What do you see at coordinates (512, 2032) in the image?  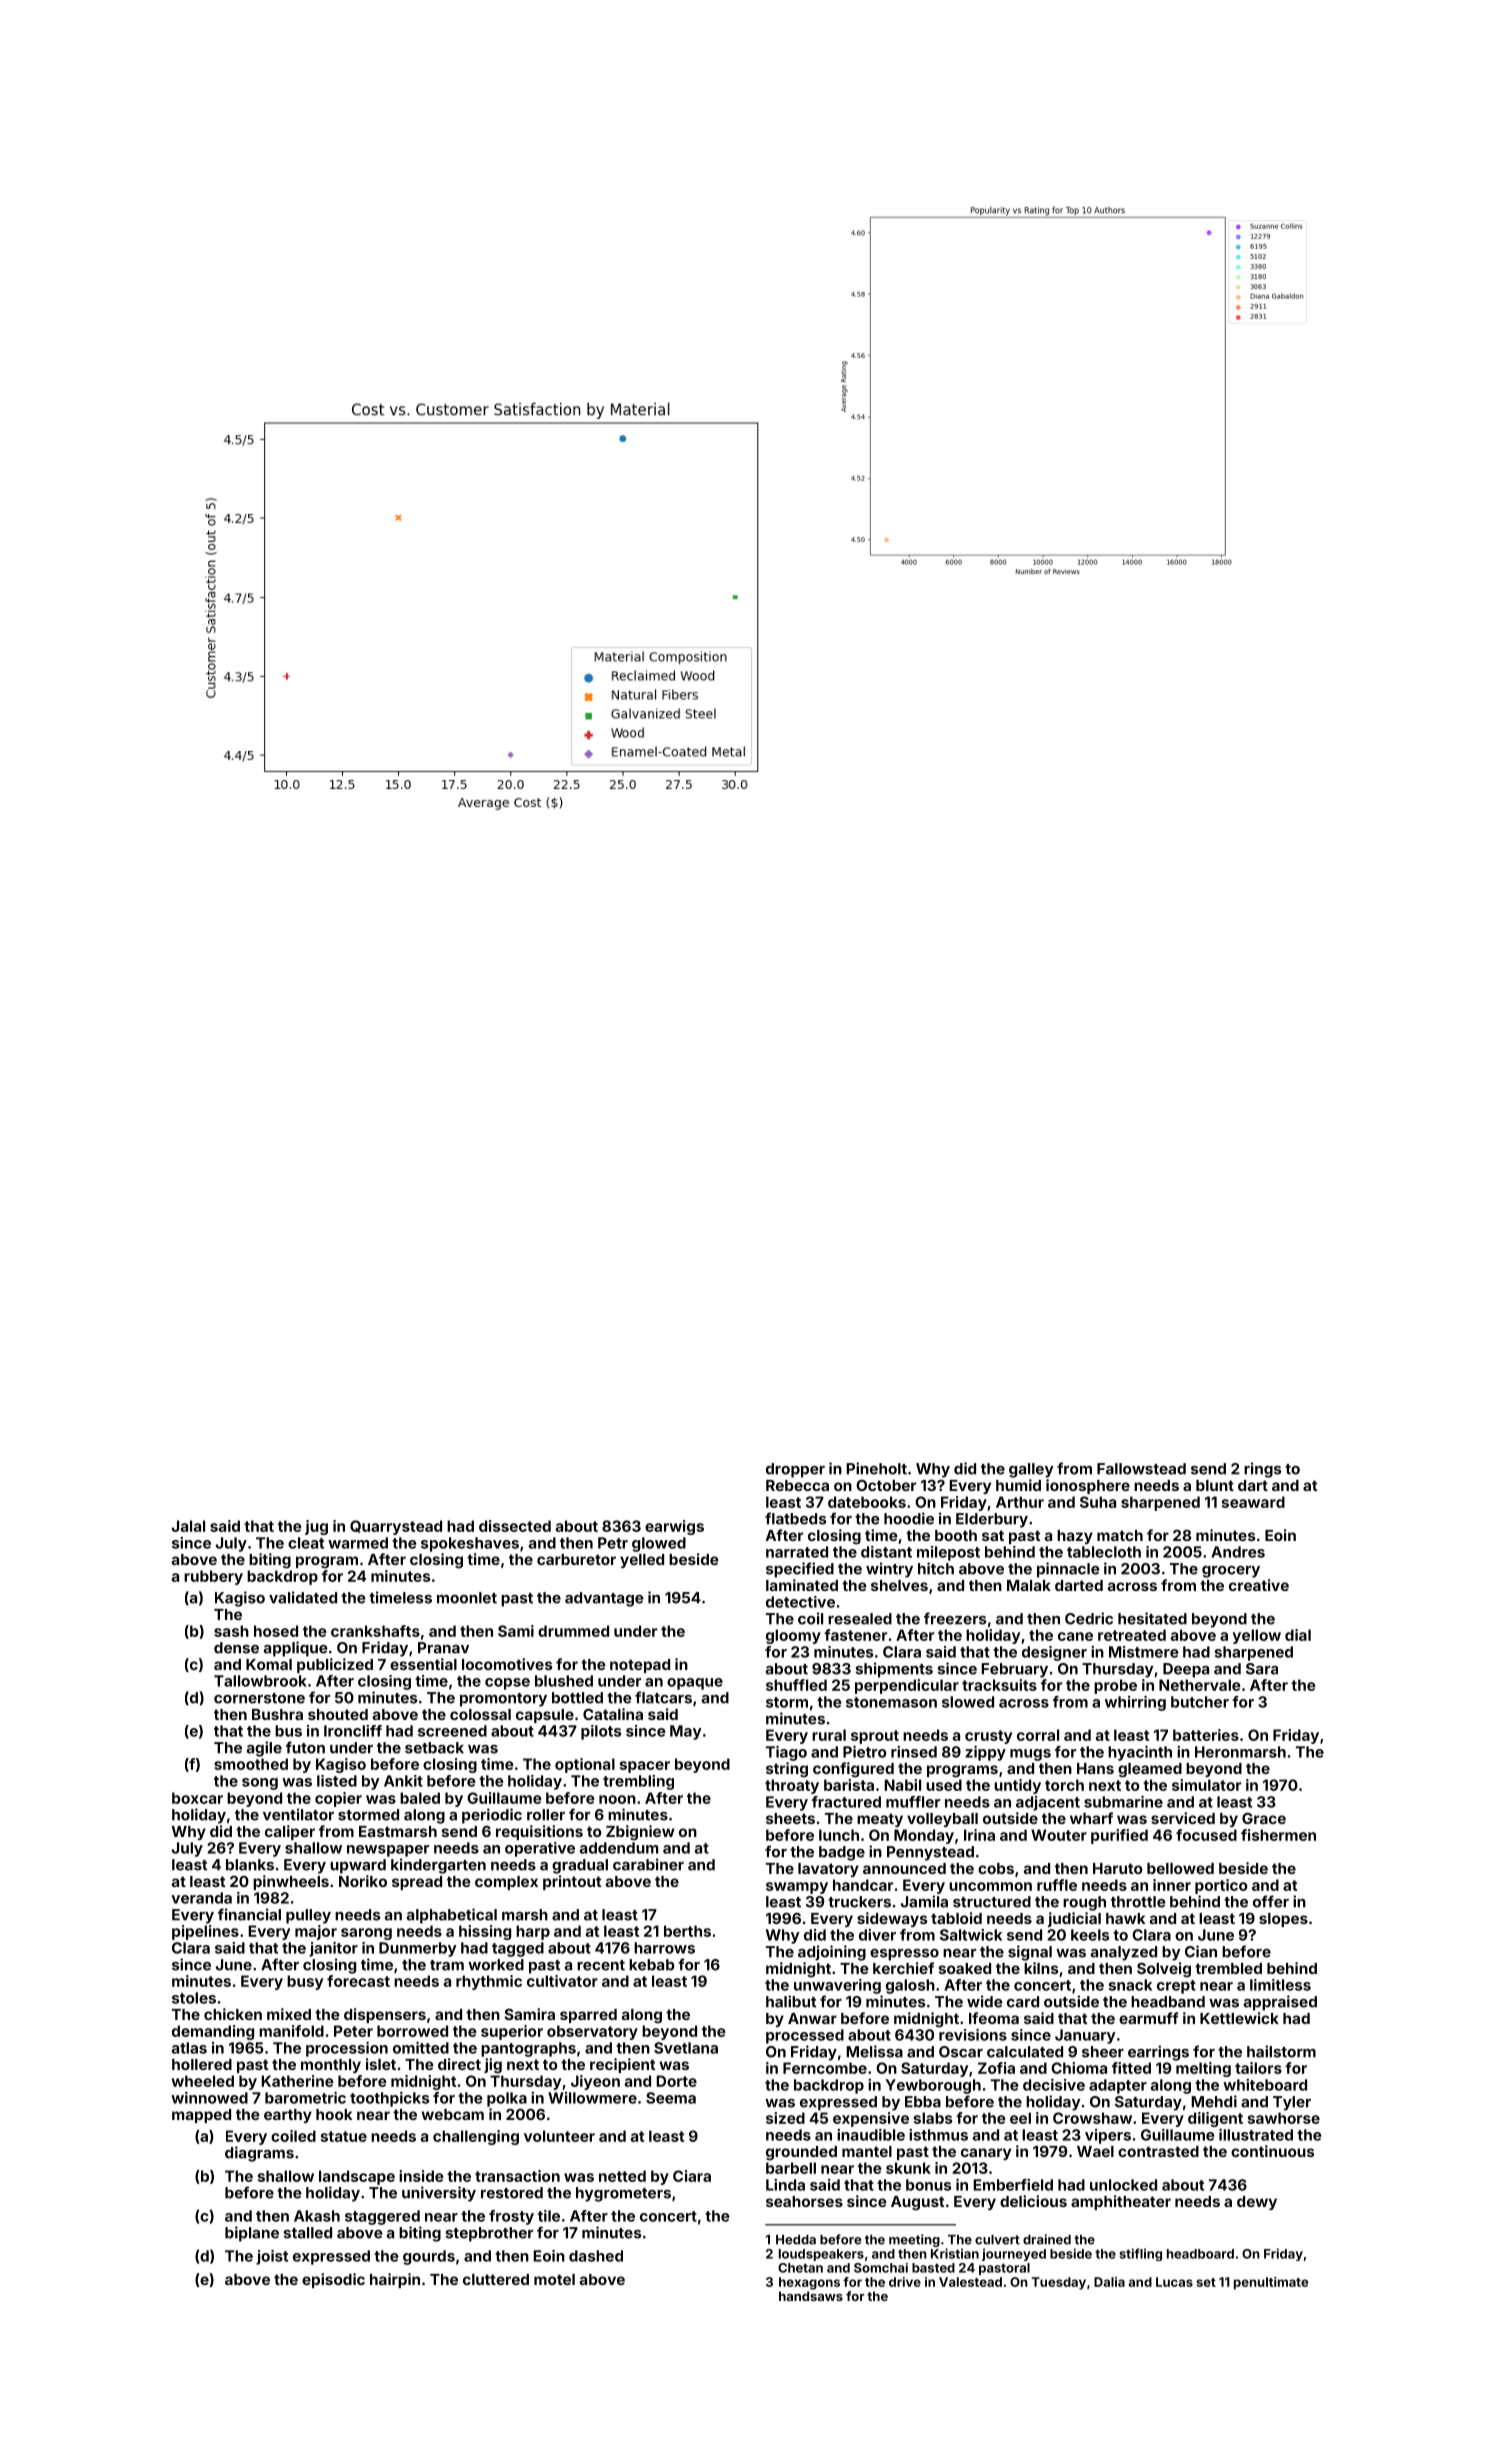 I see `superior` at bounding box center [512, 2032].
